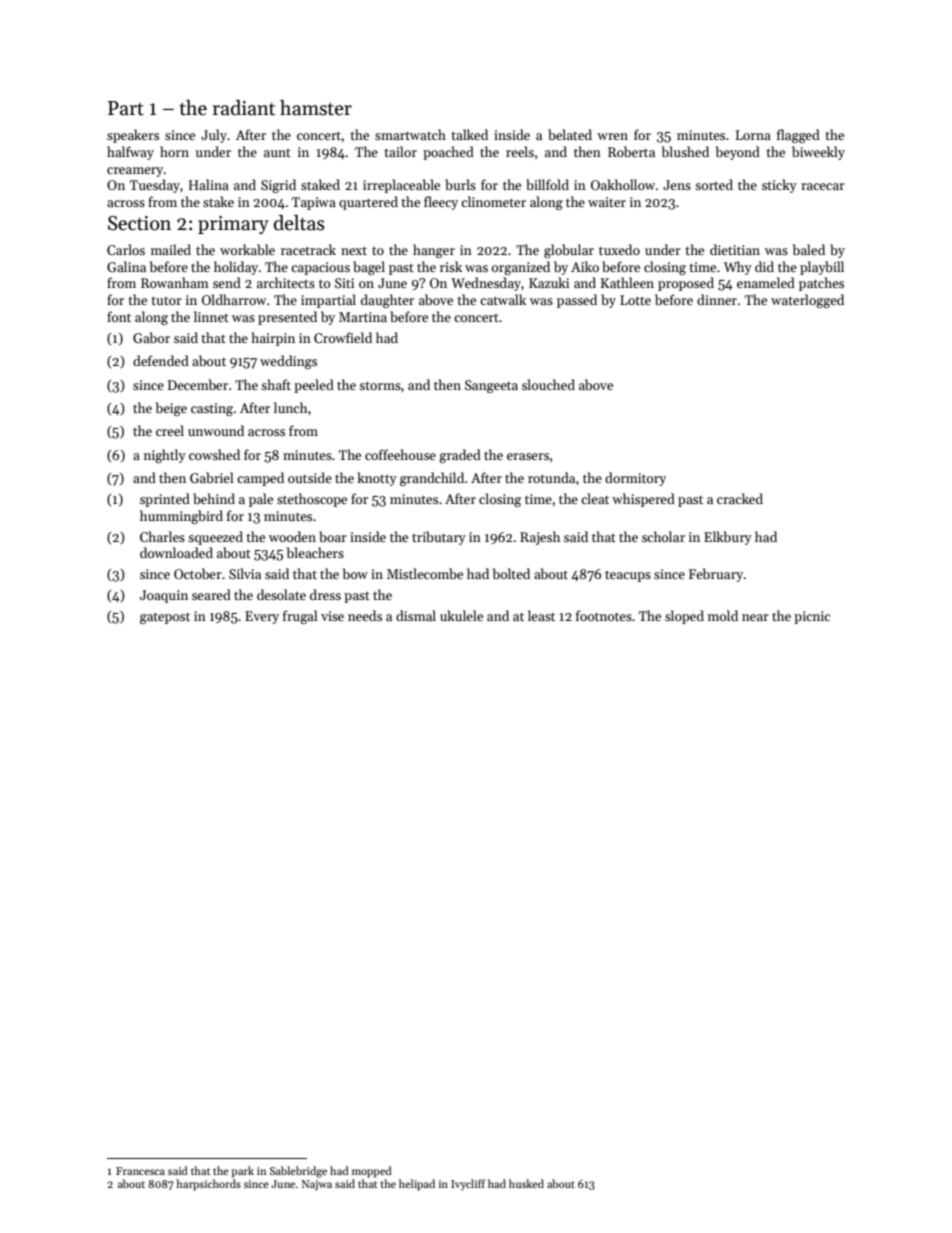  I want to click on sloped, so click(684, 617).
